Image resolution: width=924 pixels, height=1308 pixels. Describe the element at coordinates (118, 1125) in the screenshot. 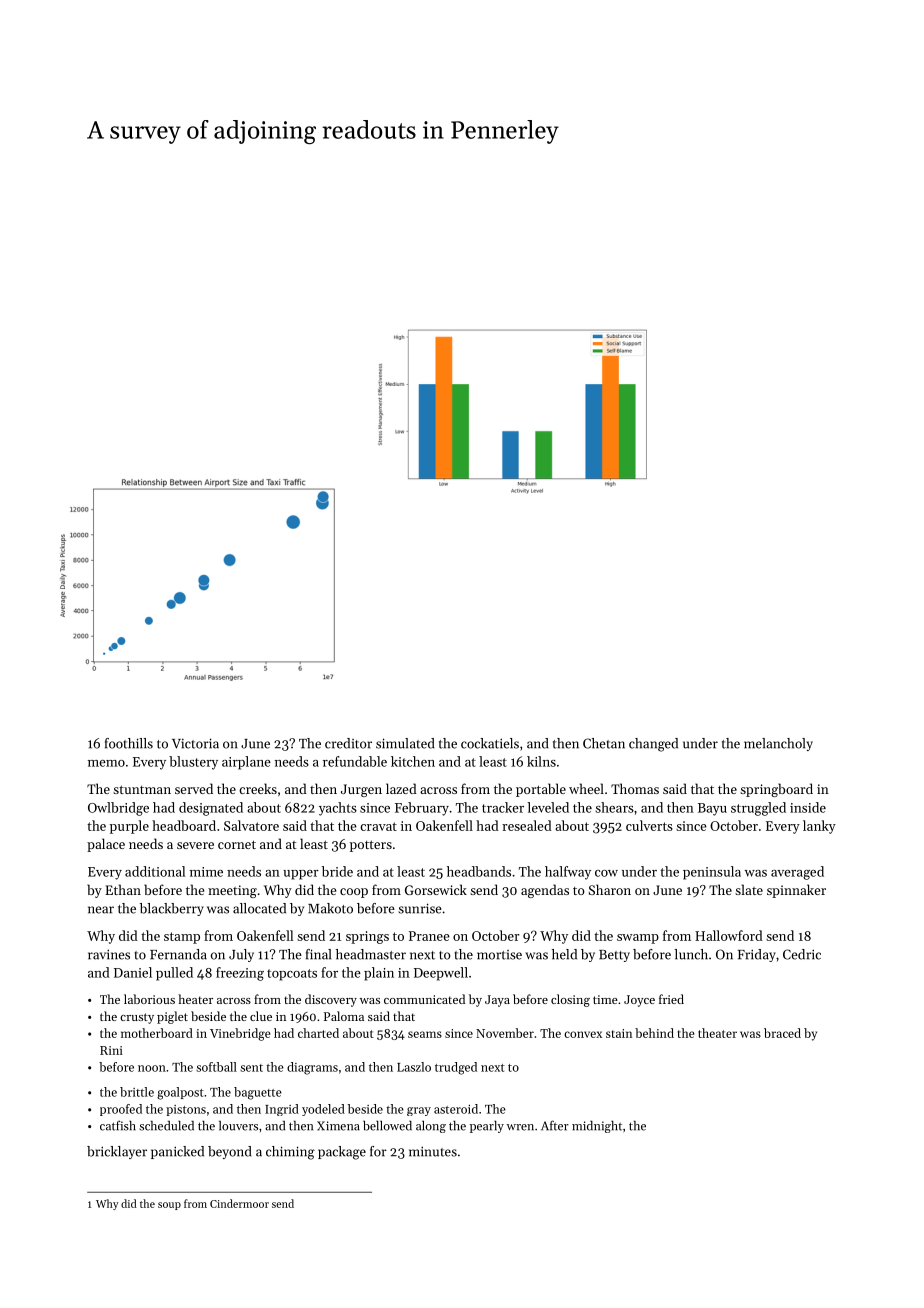

I see `catfish` at that location.
